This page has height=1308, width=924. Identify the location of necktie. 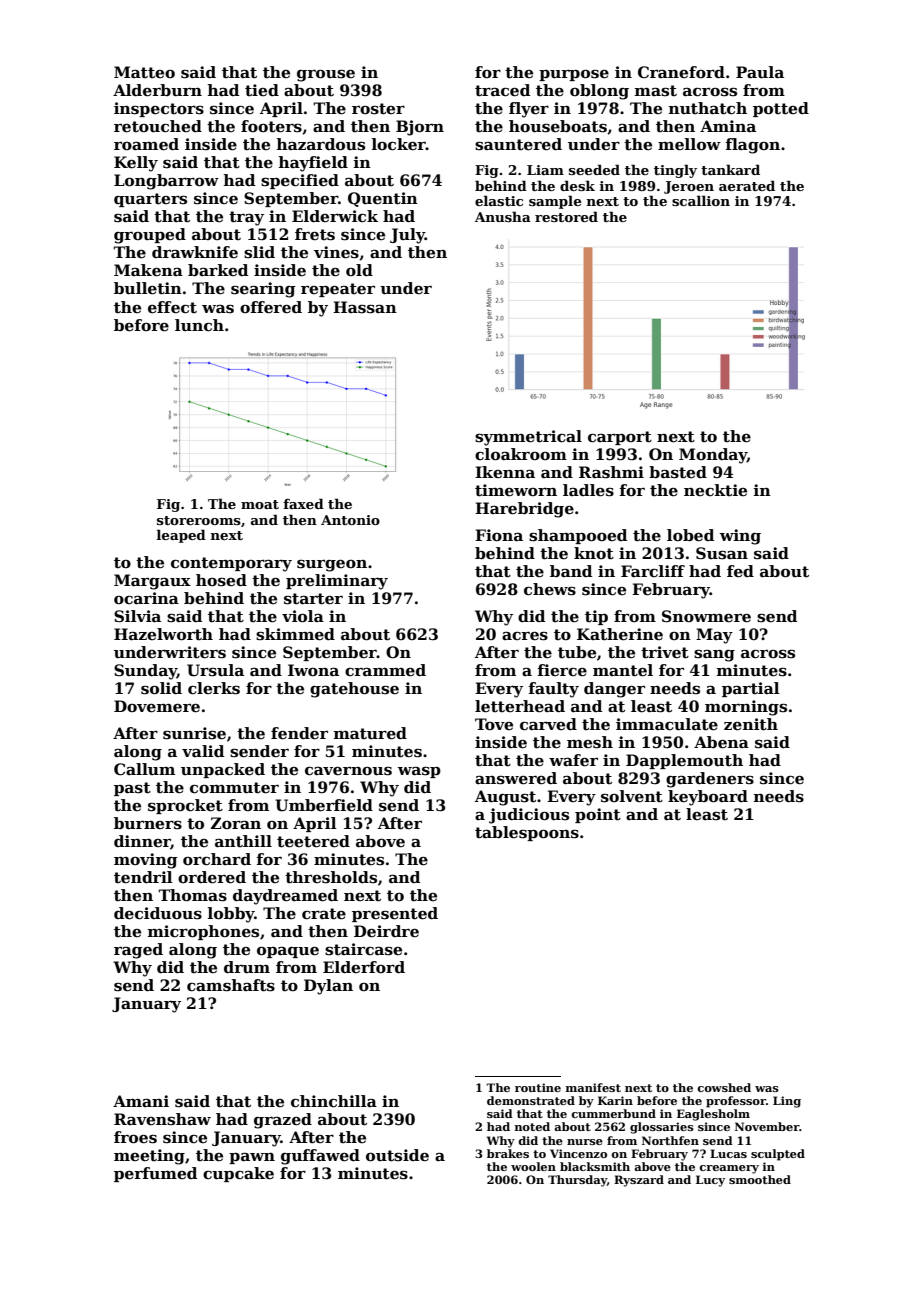
(715, 490).
